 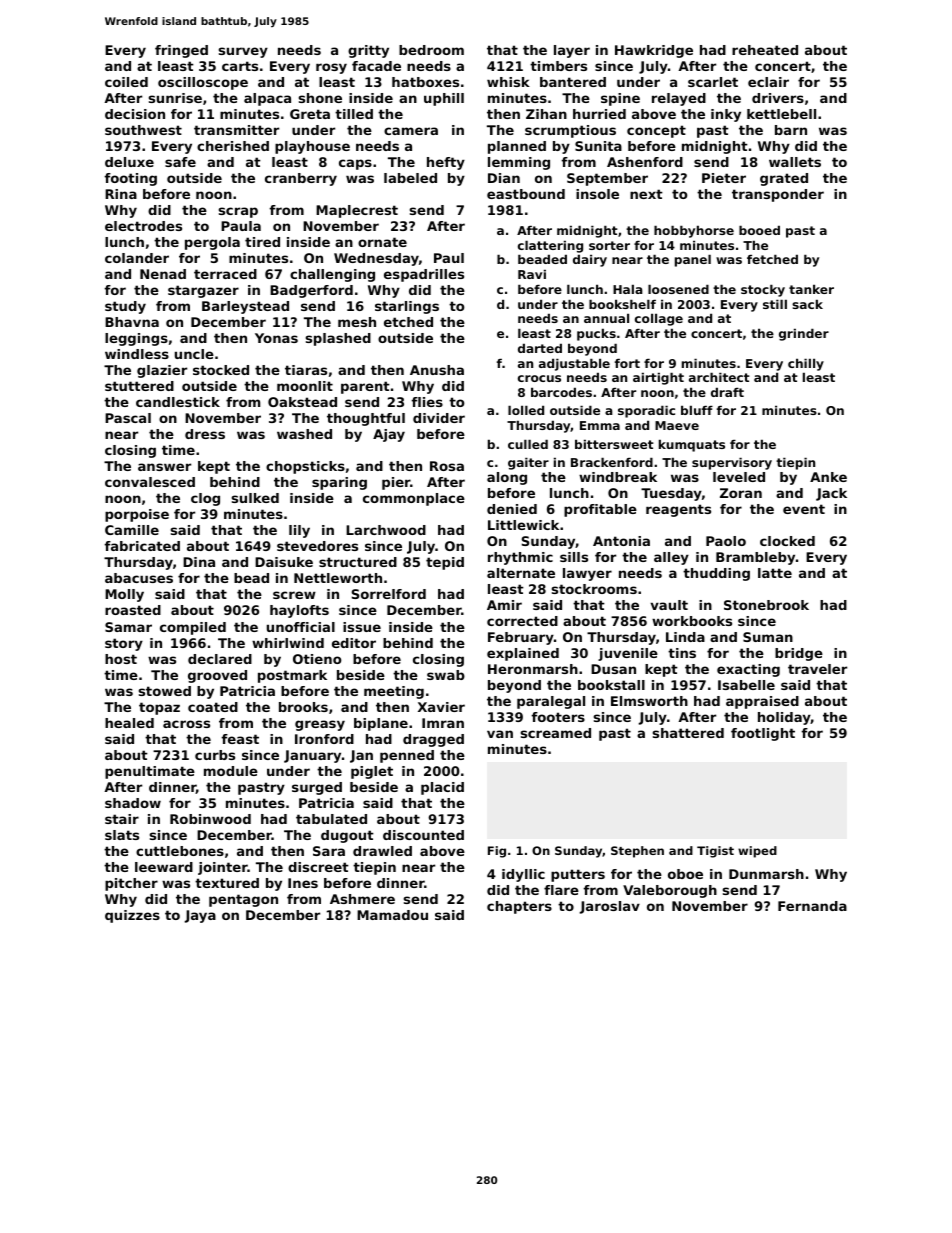 I want to click on gaiter, so click(x=528, y=463).
